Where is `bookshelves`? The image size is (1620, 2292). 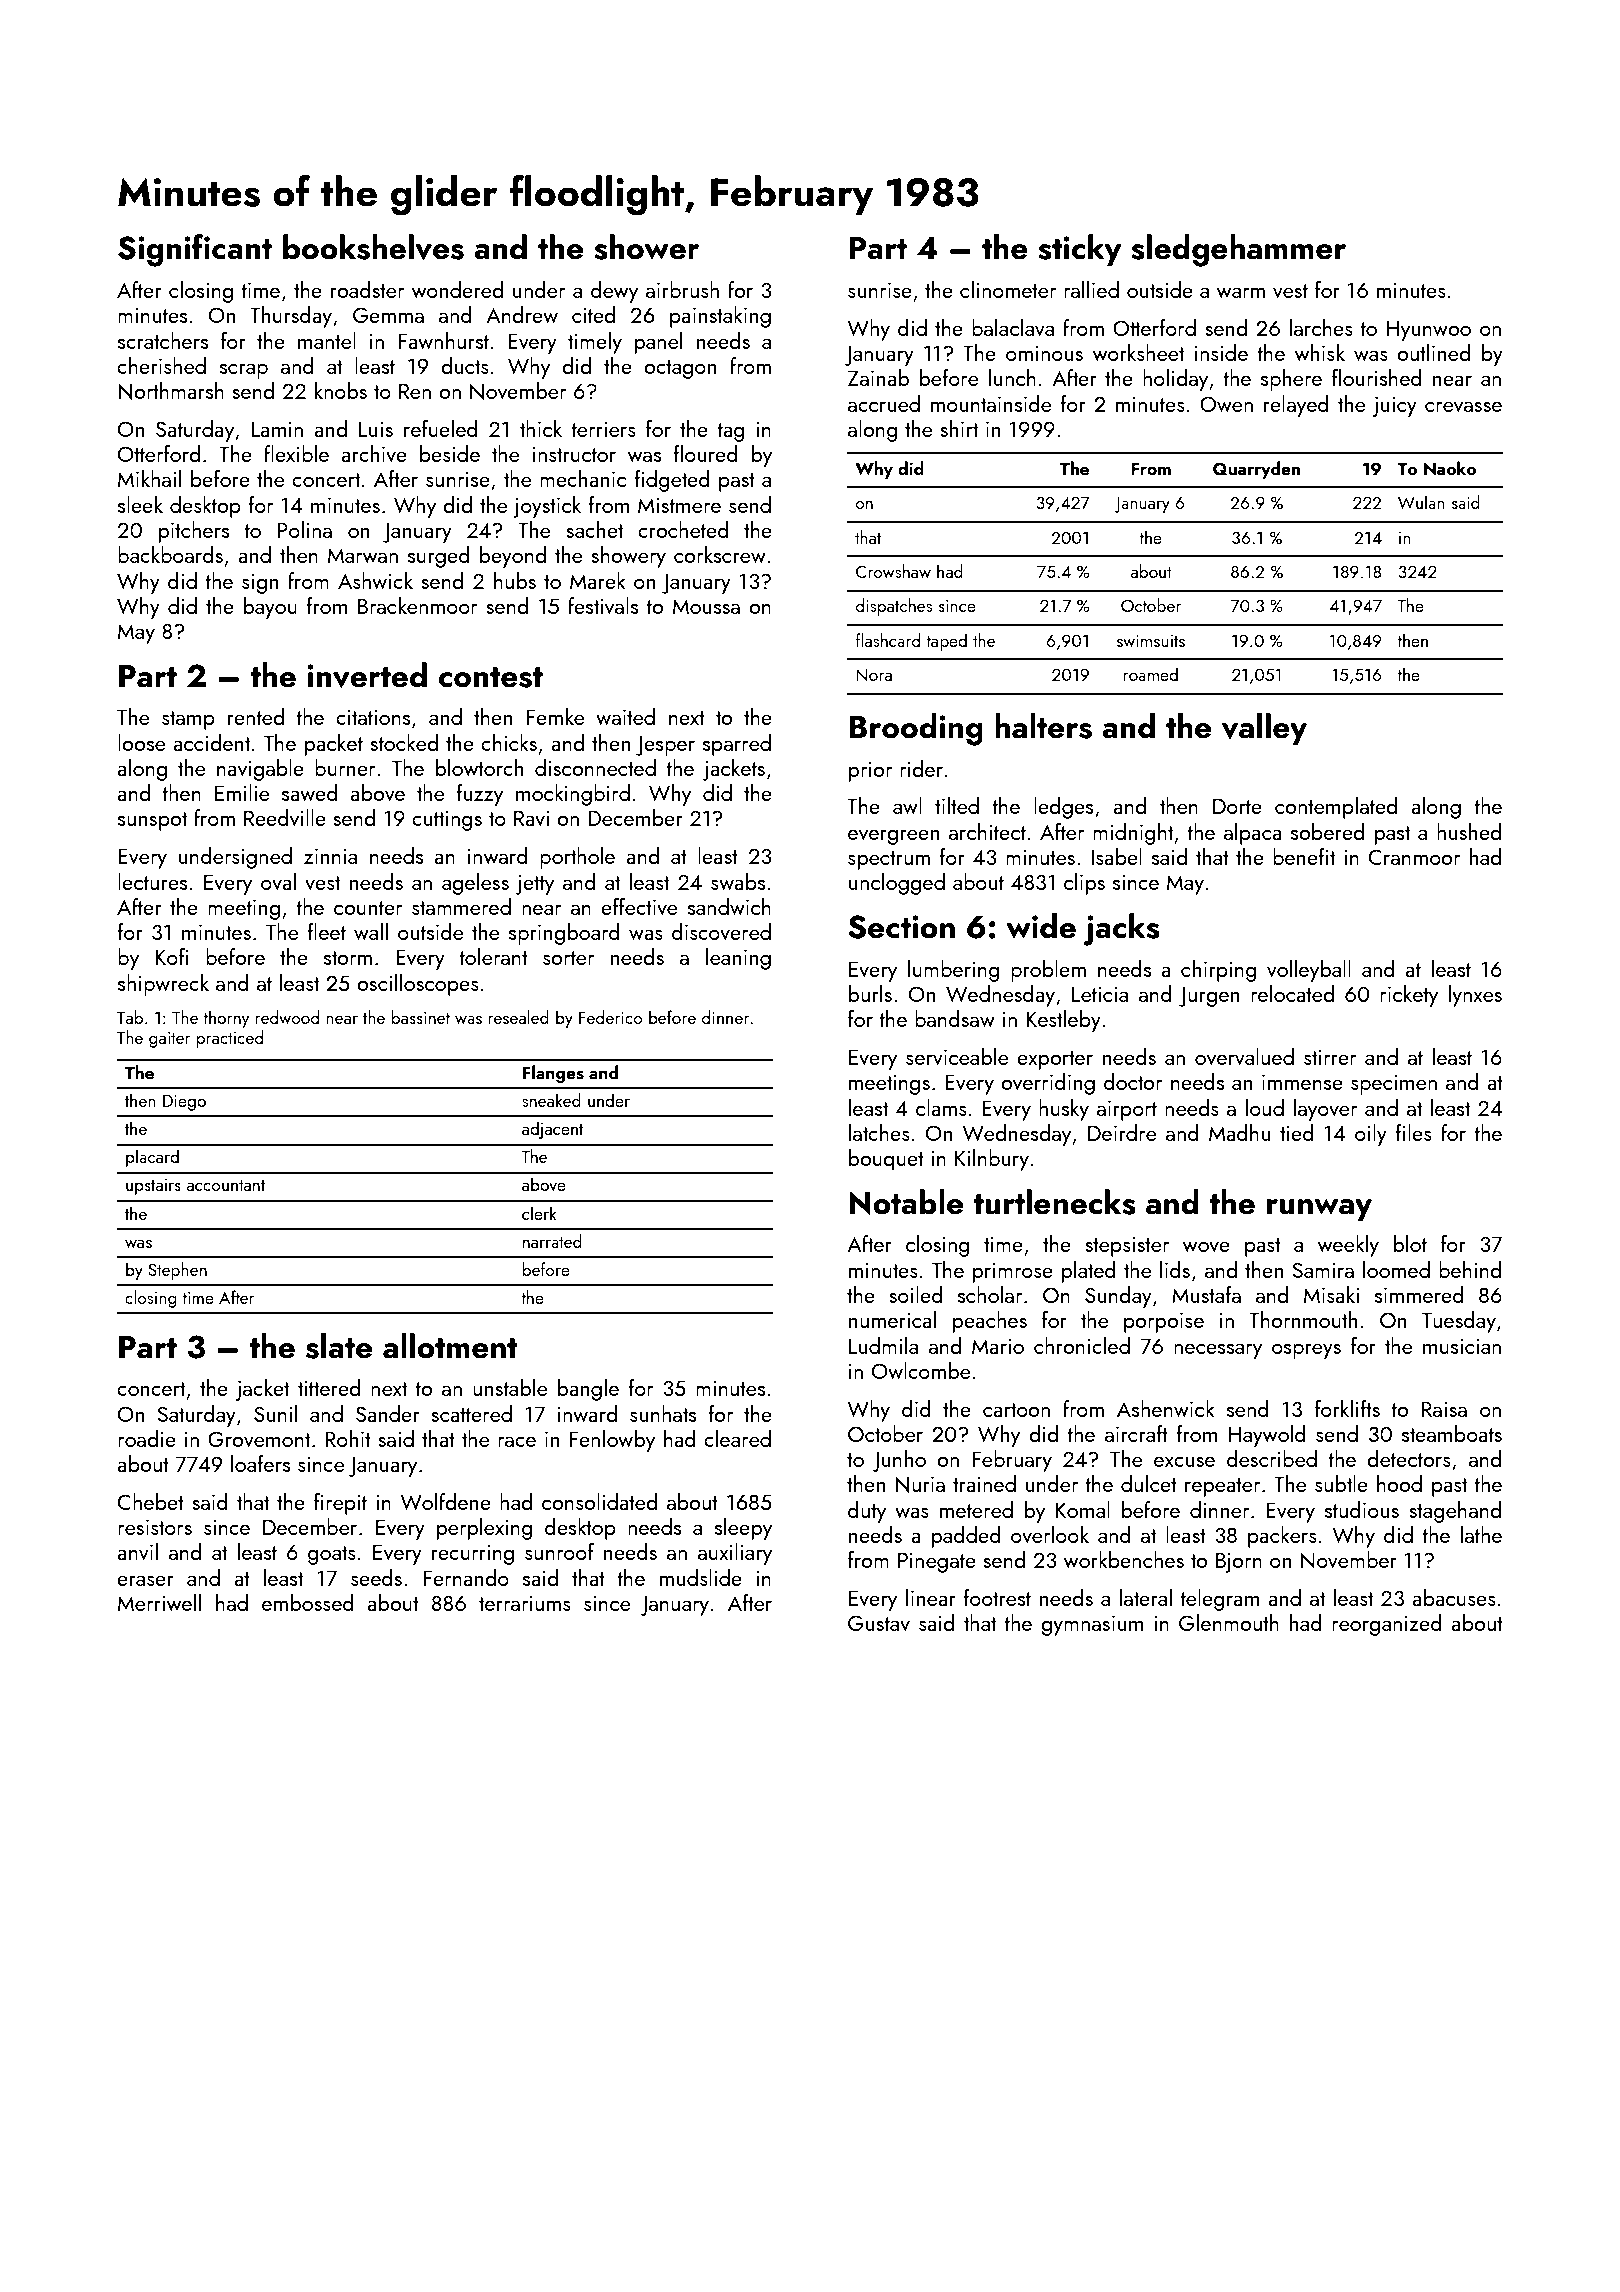
bookshelves is located at coordinates (373, 247).
